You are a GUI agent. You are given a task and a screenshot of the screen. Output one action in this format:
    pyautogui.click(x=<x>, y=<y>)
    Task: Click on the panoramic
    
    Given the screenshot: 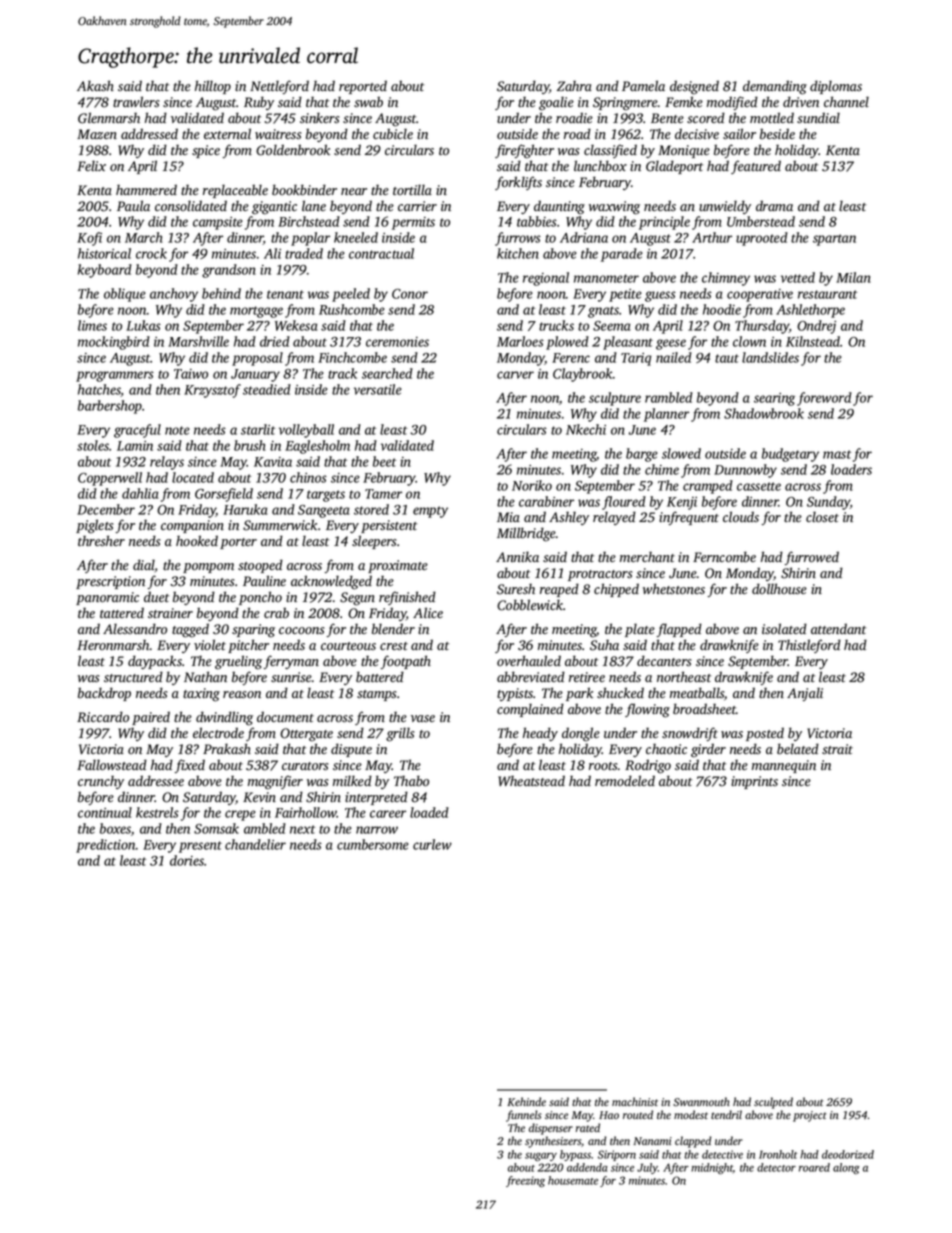 What is the action you would take?
    pyautogui.click(x=107, y=598)
